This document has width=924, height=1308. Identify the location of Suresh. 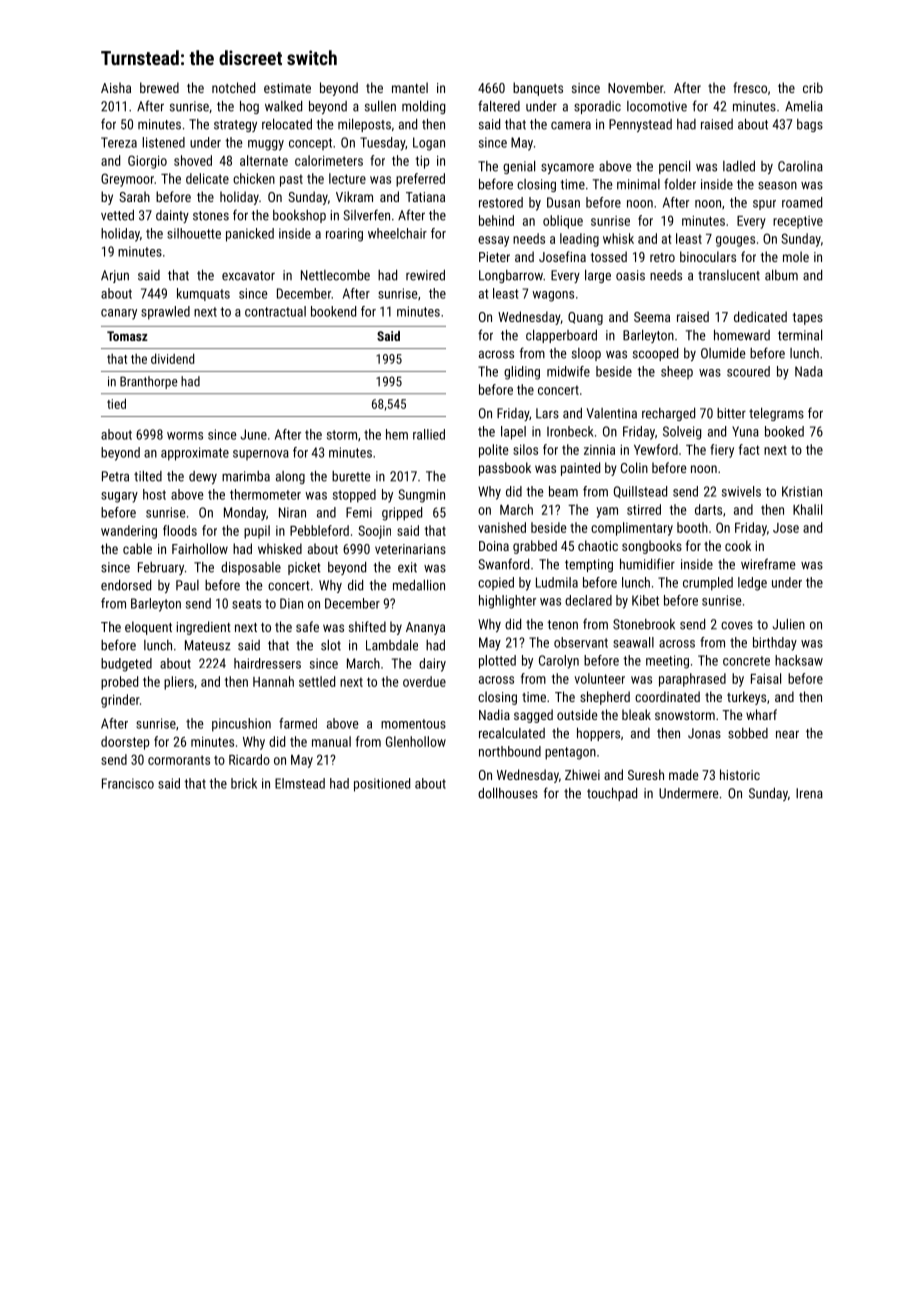
(646, 774).
